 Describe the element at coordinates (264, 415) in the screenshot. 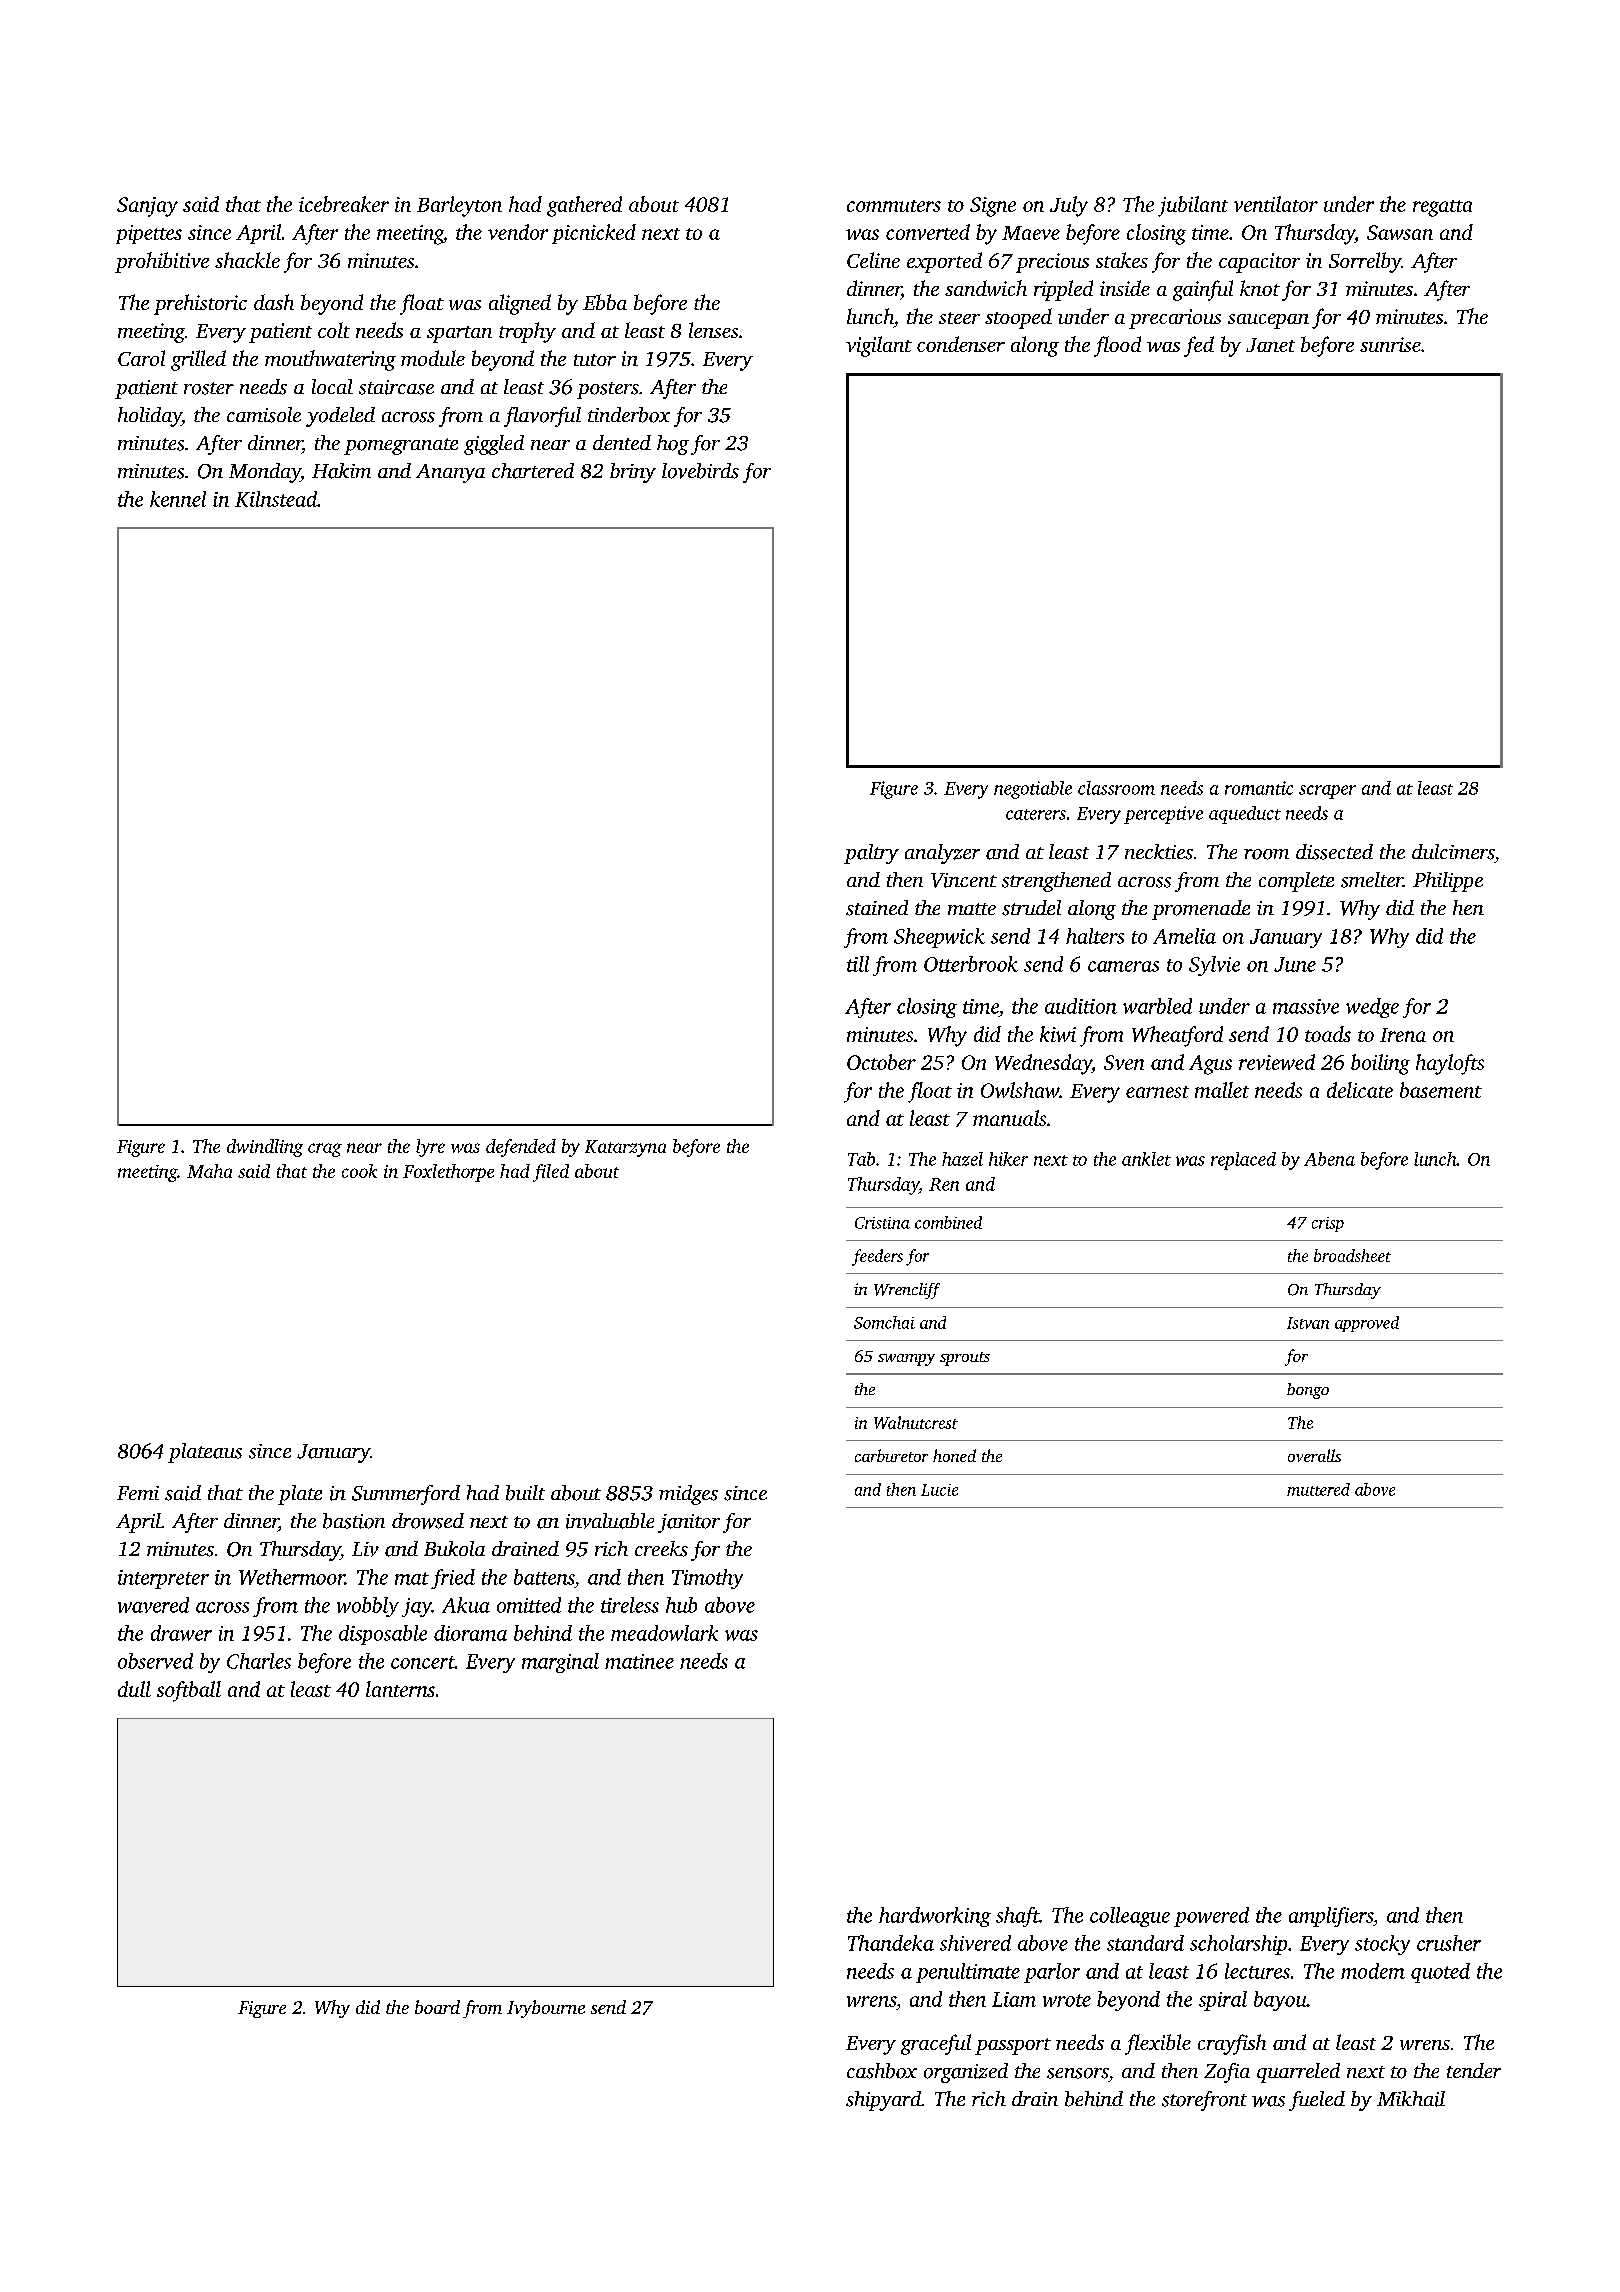

I see `camisole` at that location.
